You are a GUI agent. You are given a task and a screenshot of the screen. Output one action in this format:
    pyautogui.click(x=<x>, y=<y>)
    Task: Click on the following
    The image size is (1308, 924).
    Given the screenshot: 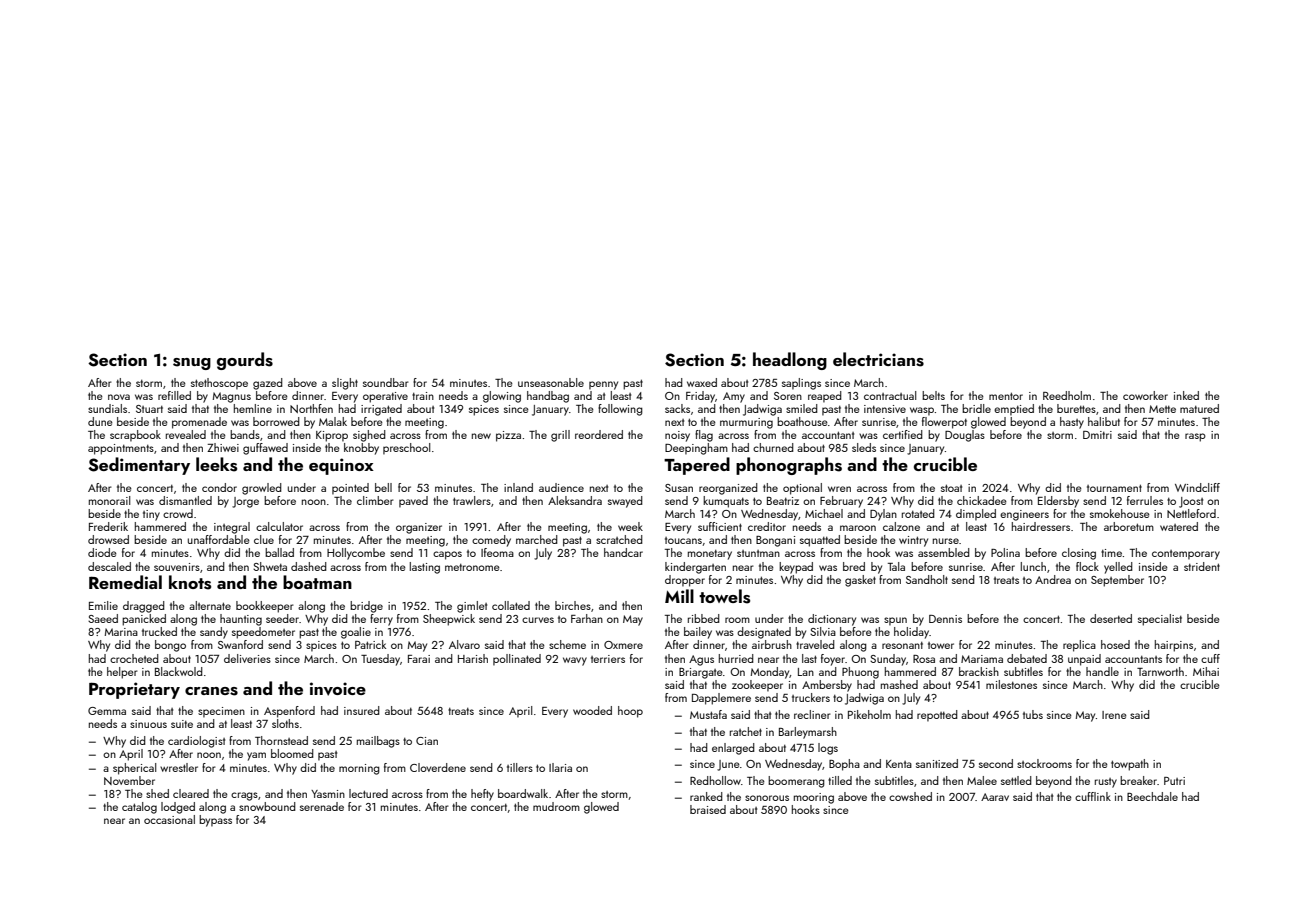 What is the action you would take?
    pyautogui.click(x=620, y=410)
